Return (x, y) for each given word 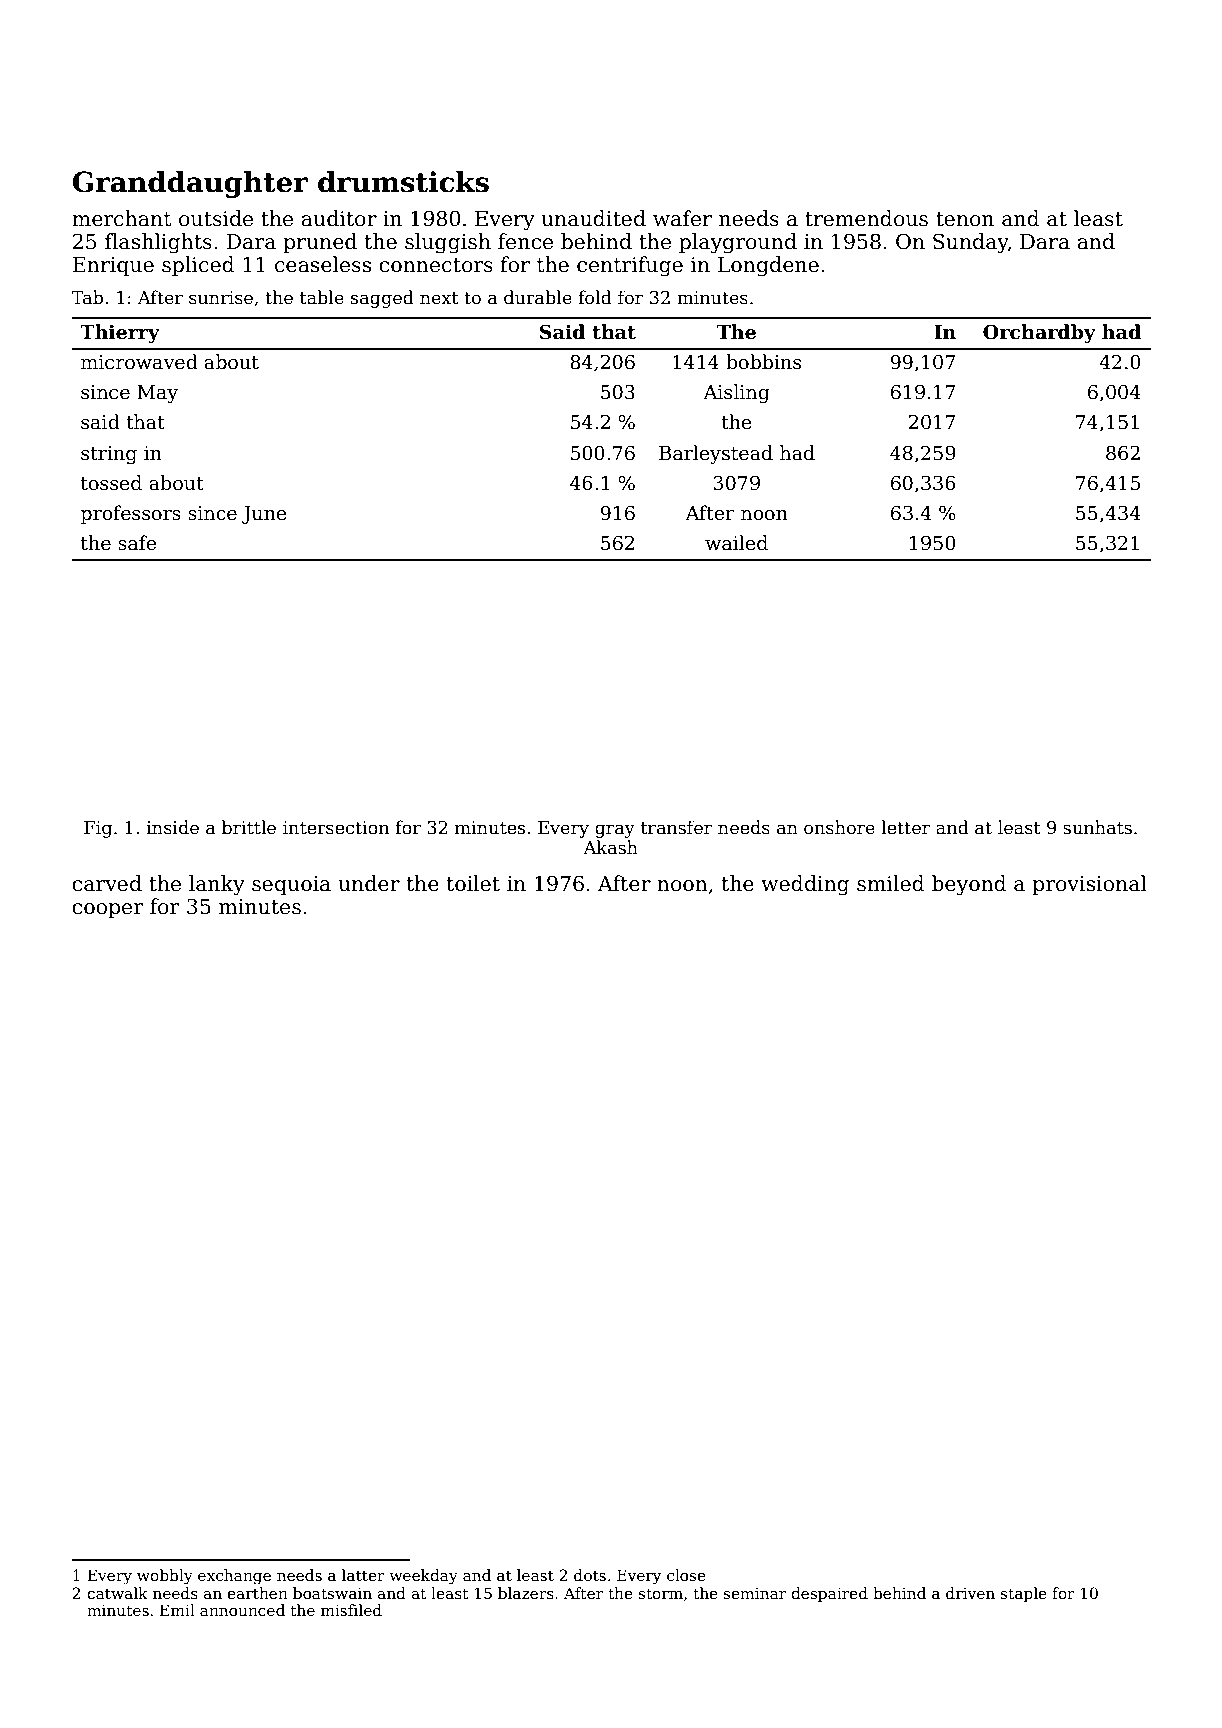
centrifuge (630, 266)
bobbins (763, 362)
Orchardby (1039, 333)
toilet (473, 883)
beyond (969, 885)
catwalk (117, 1593)
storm (661, 1593)
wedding (805, 885)
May (157, 394)
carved (107, 883)
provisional (1089, 885)
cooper (107, 910)
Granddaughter (190, 184)
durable (538, 297)
